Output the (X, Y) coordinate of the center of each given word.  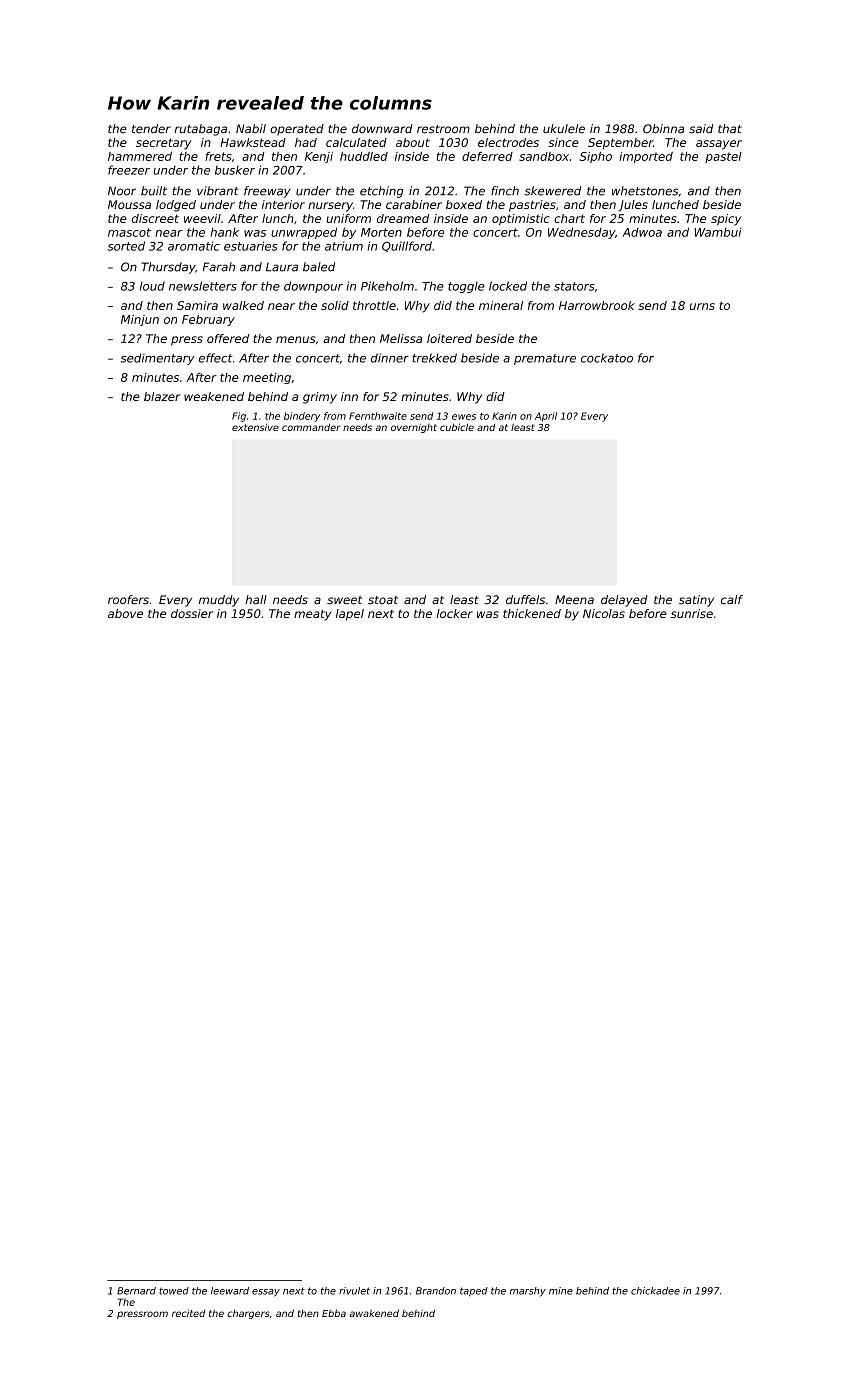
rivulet (354, 1291)
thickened (532, 613)
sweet (344, 600)
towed (174, 1291)
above (125, 613)
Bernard (136, 1291)
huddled (364, 156)
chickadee (655, 1291)
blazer (162, 396)
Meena (574, 600)
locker (455, 613)
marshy (528, 1292)
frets (218, 156)
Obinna (663, 129)
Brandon (436, 1291)
